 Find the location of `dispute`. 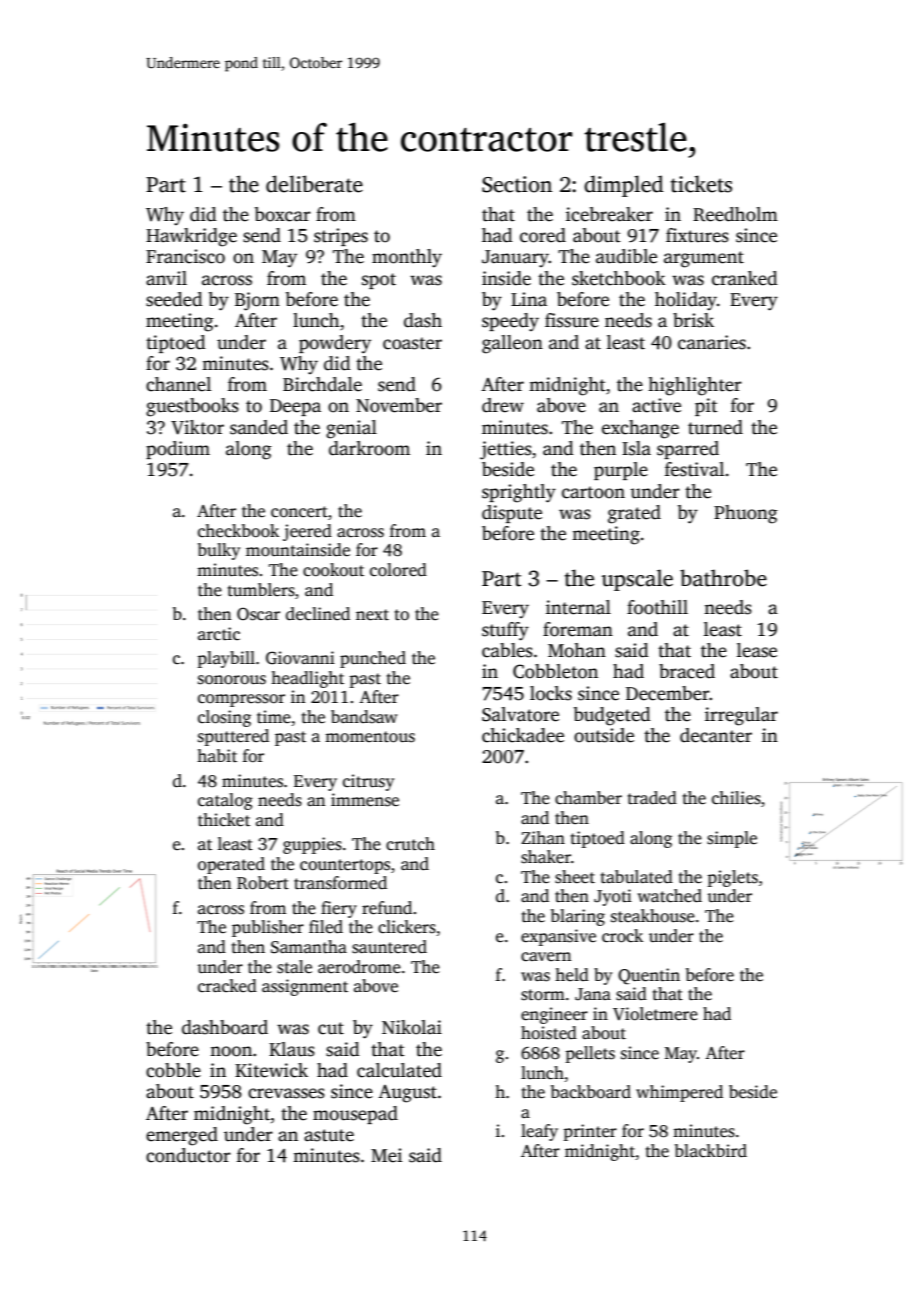

dispute is located at coordinates (512, 514).
